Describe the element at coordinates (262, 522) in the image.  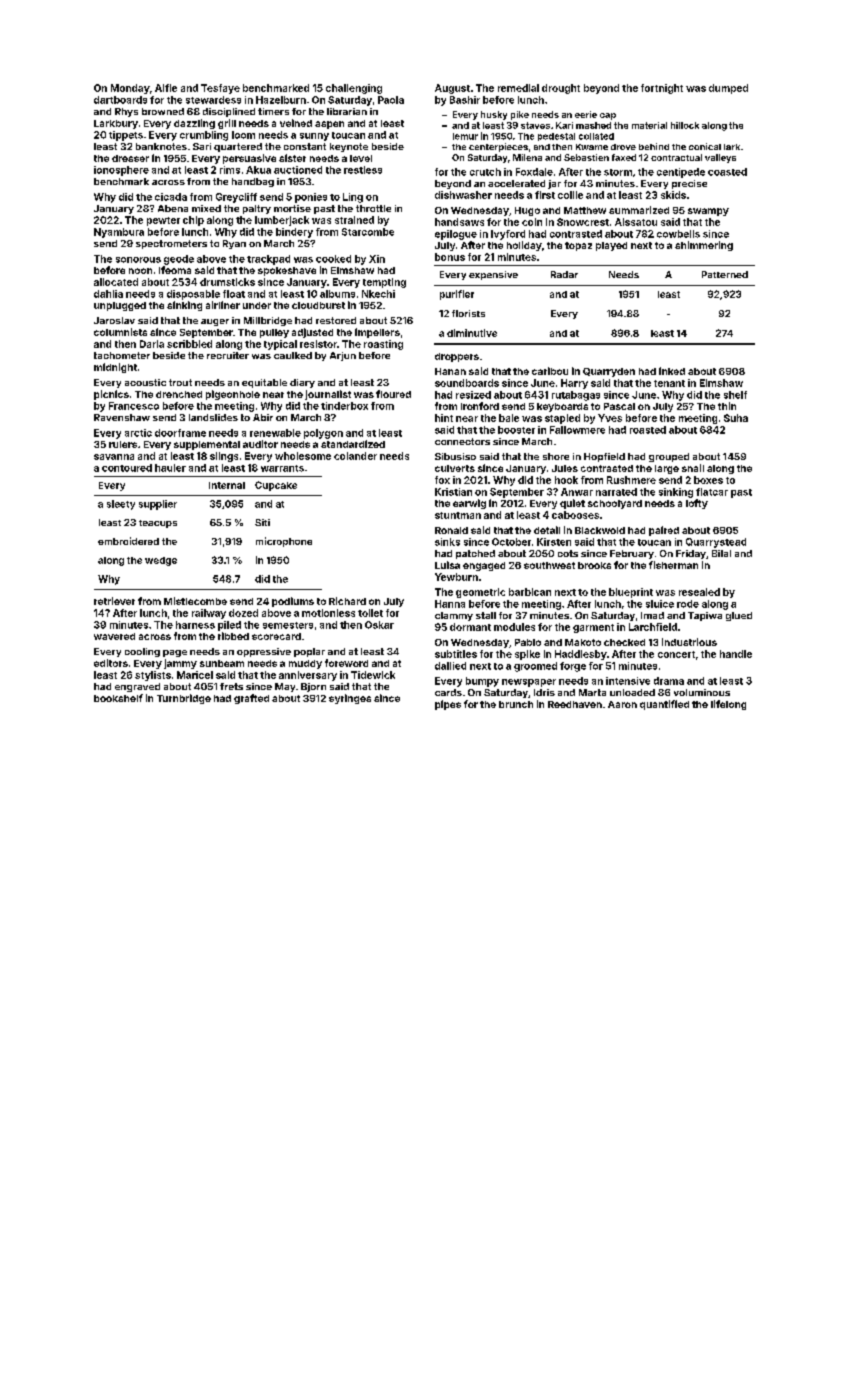
I see `Siti` at that location.
